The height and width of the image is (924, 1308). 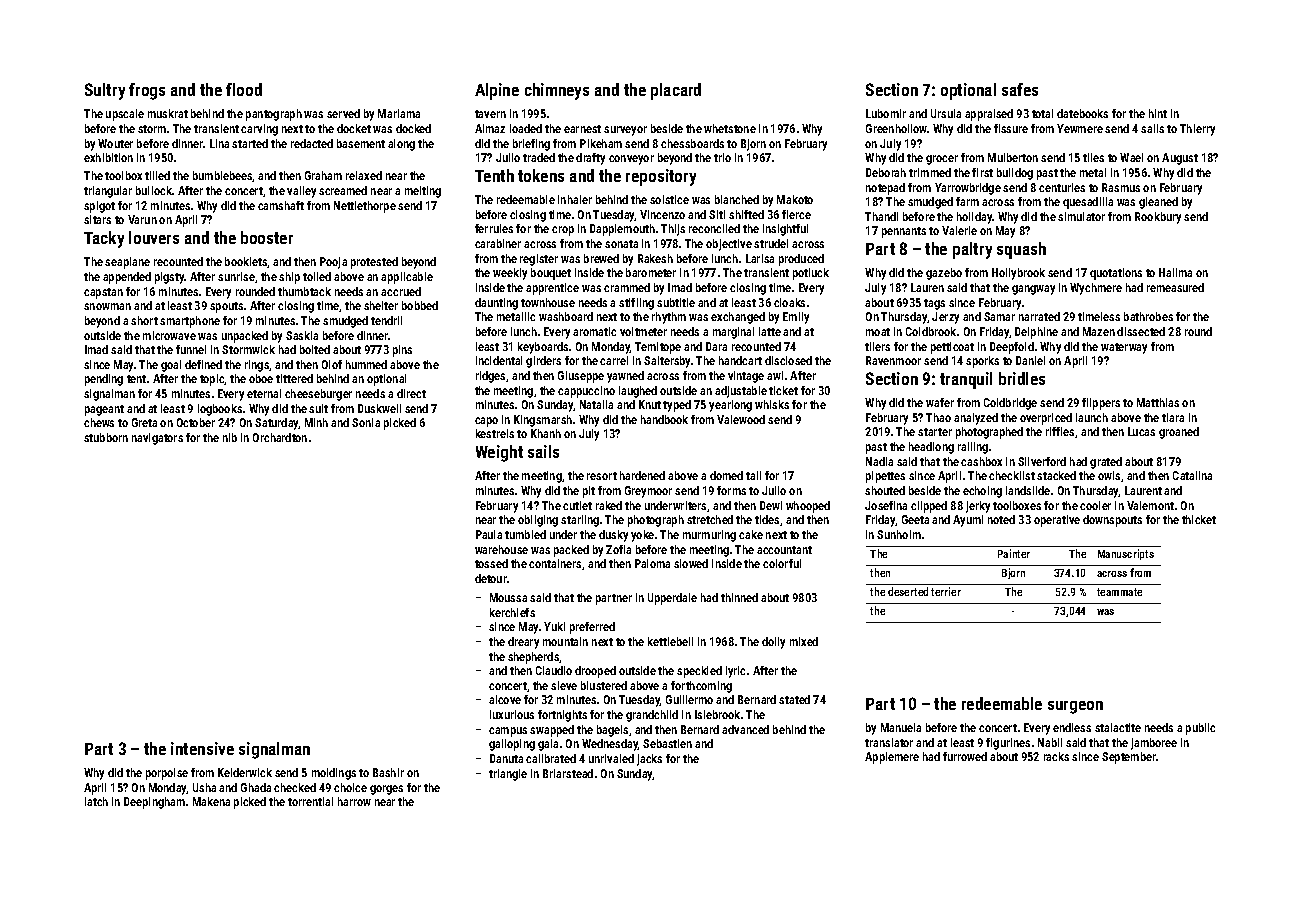 What do you see at coordinates (125, 115) in the image?
I see `upscale` at bounding box center [125, 115].
